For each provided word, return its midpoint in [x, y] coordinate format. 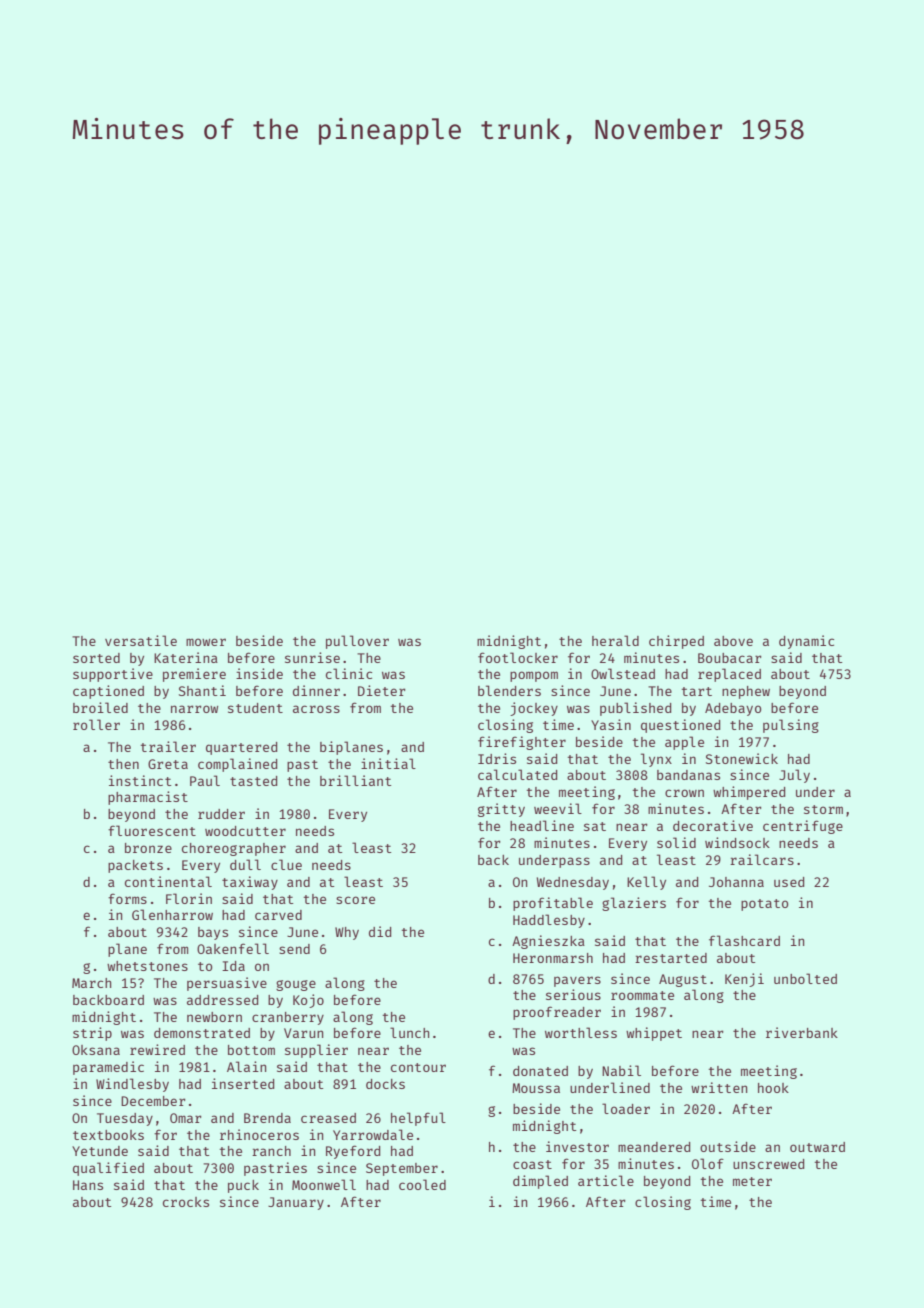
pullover [357, 642]
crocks [186, 1202]
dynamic [806, 642]
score [355, 900]
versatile [141, 640]
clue [286, 864]
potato [764, 905]
